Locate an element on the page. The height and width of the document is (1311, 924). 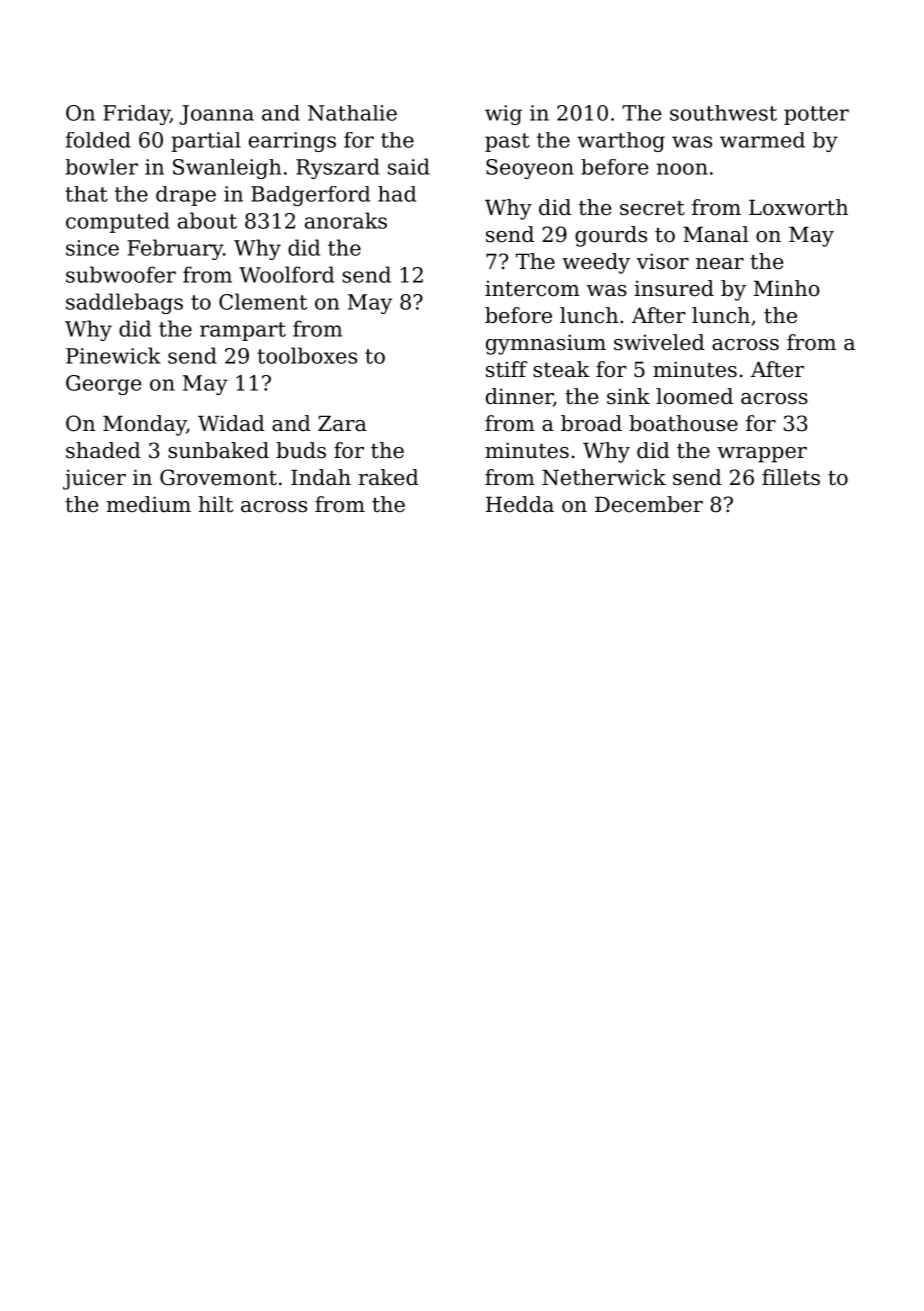
loomed is located at coordinates (694, 396).
